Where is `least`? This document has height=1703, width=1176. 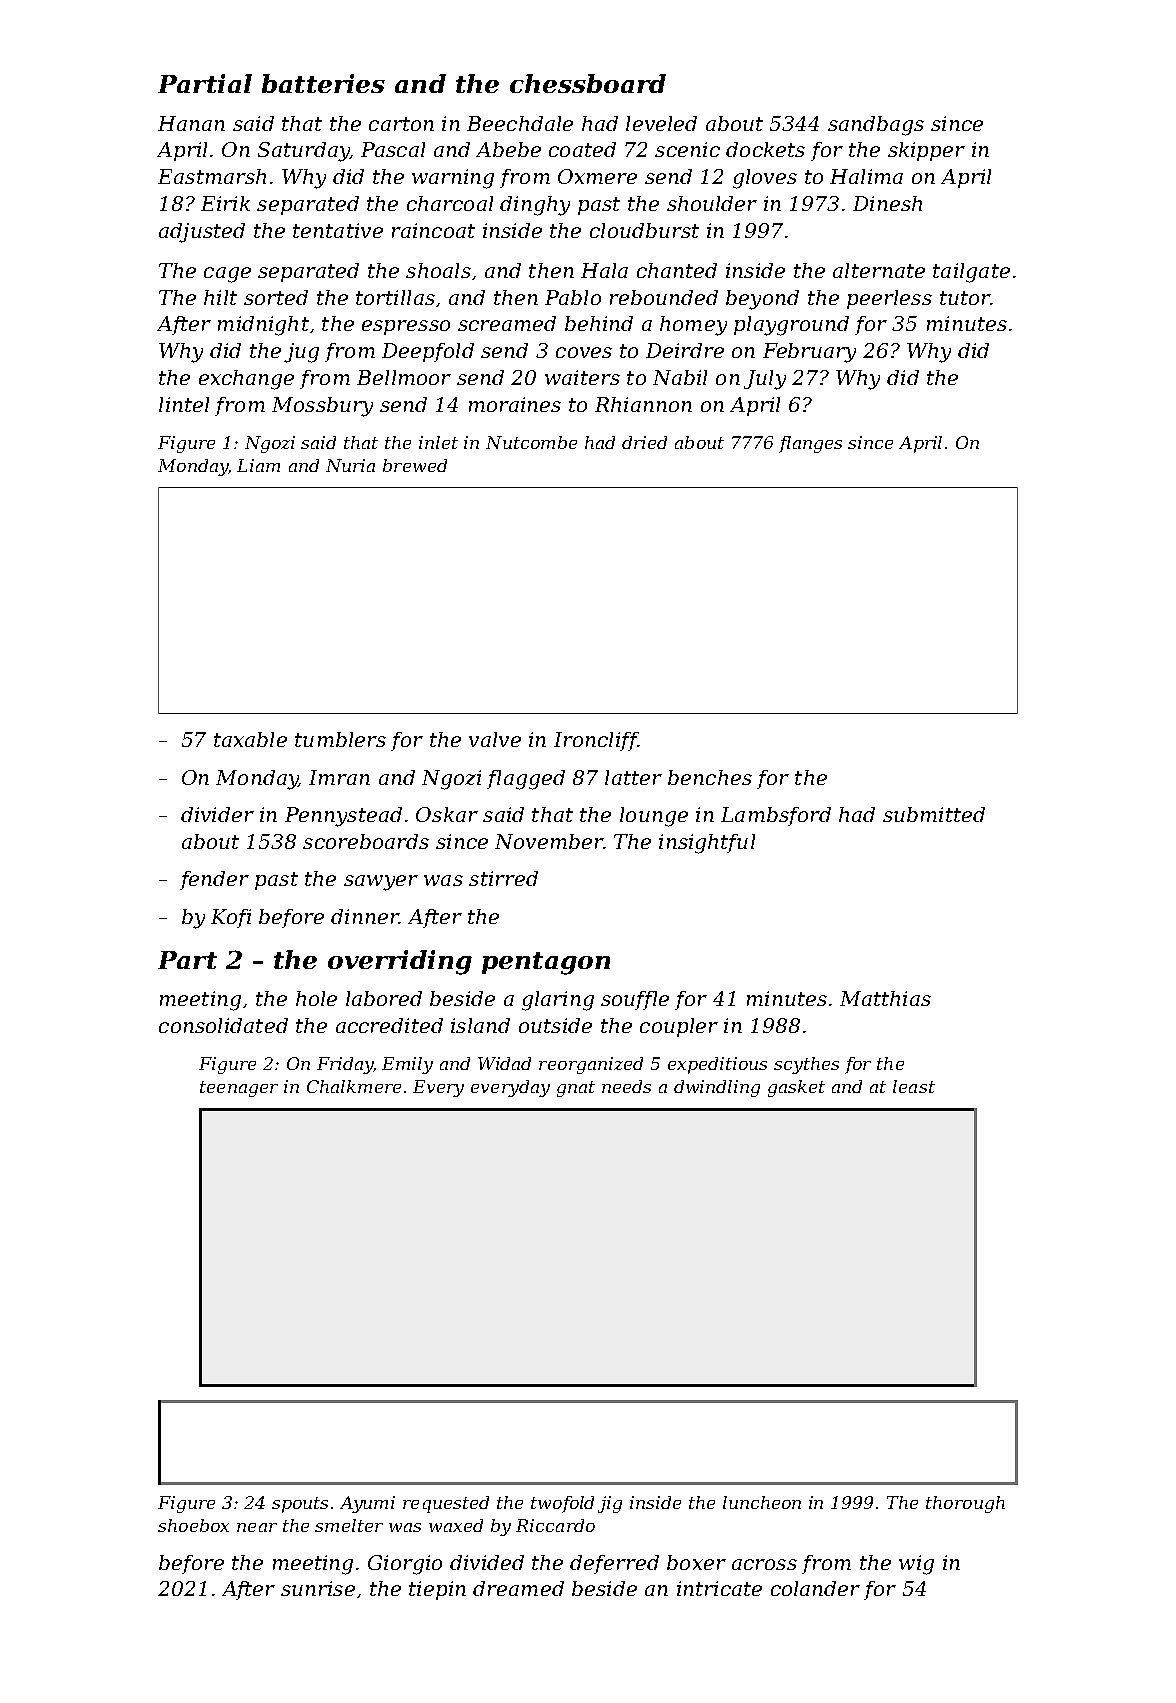
least is located at coordinates (914, 1086).
